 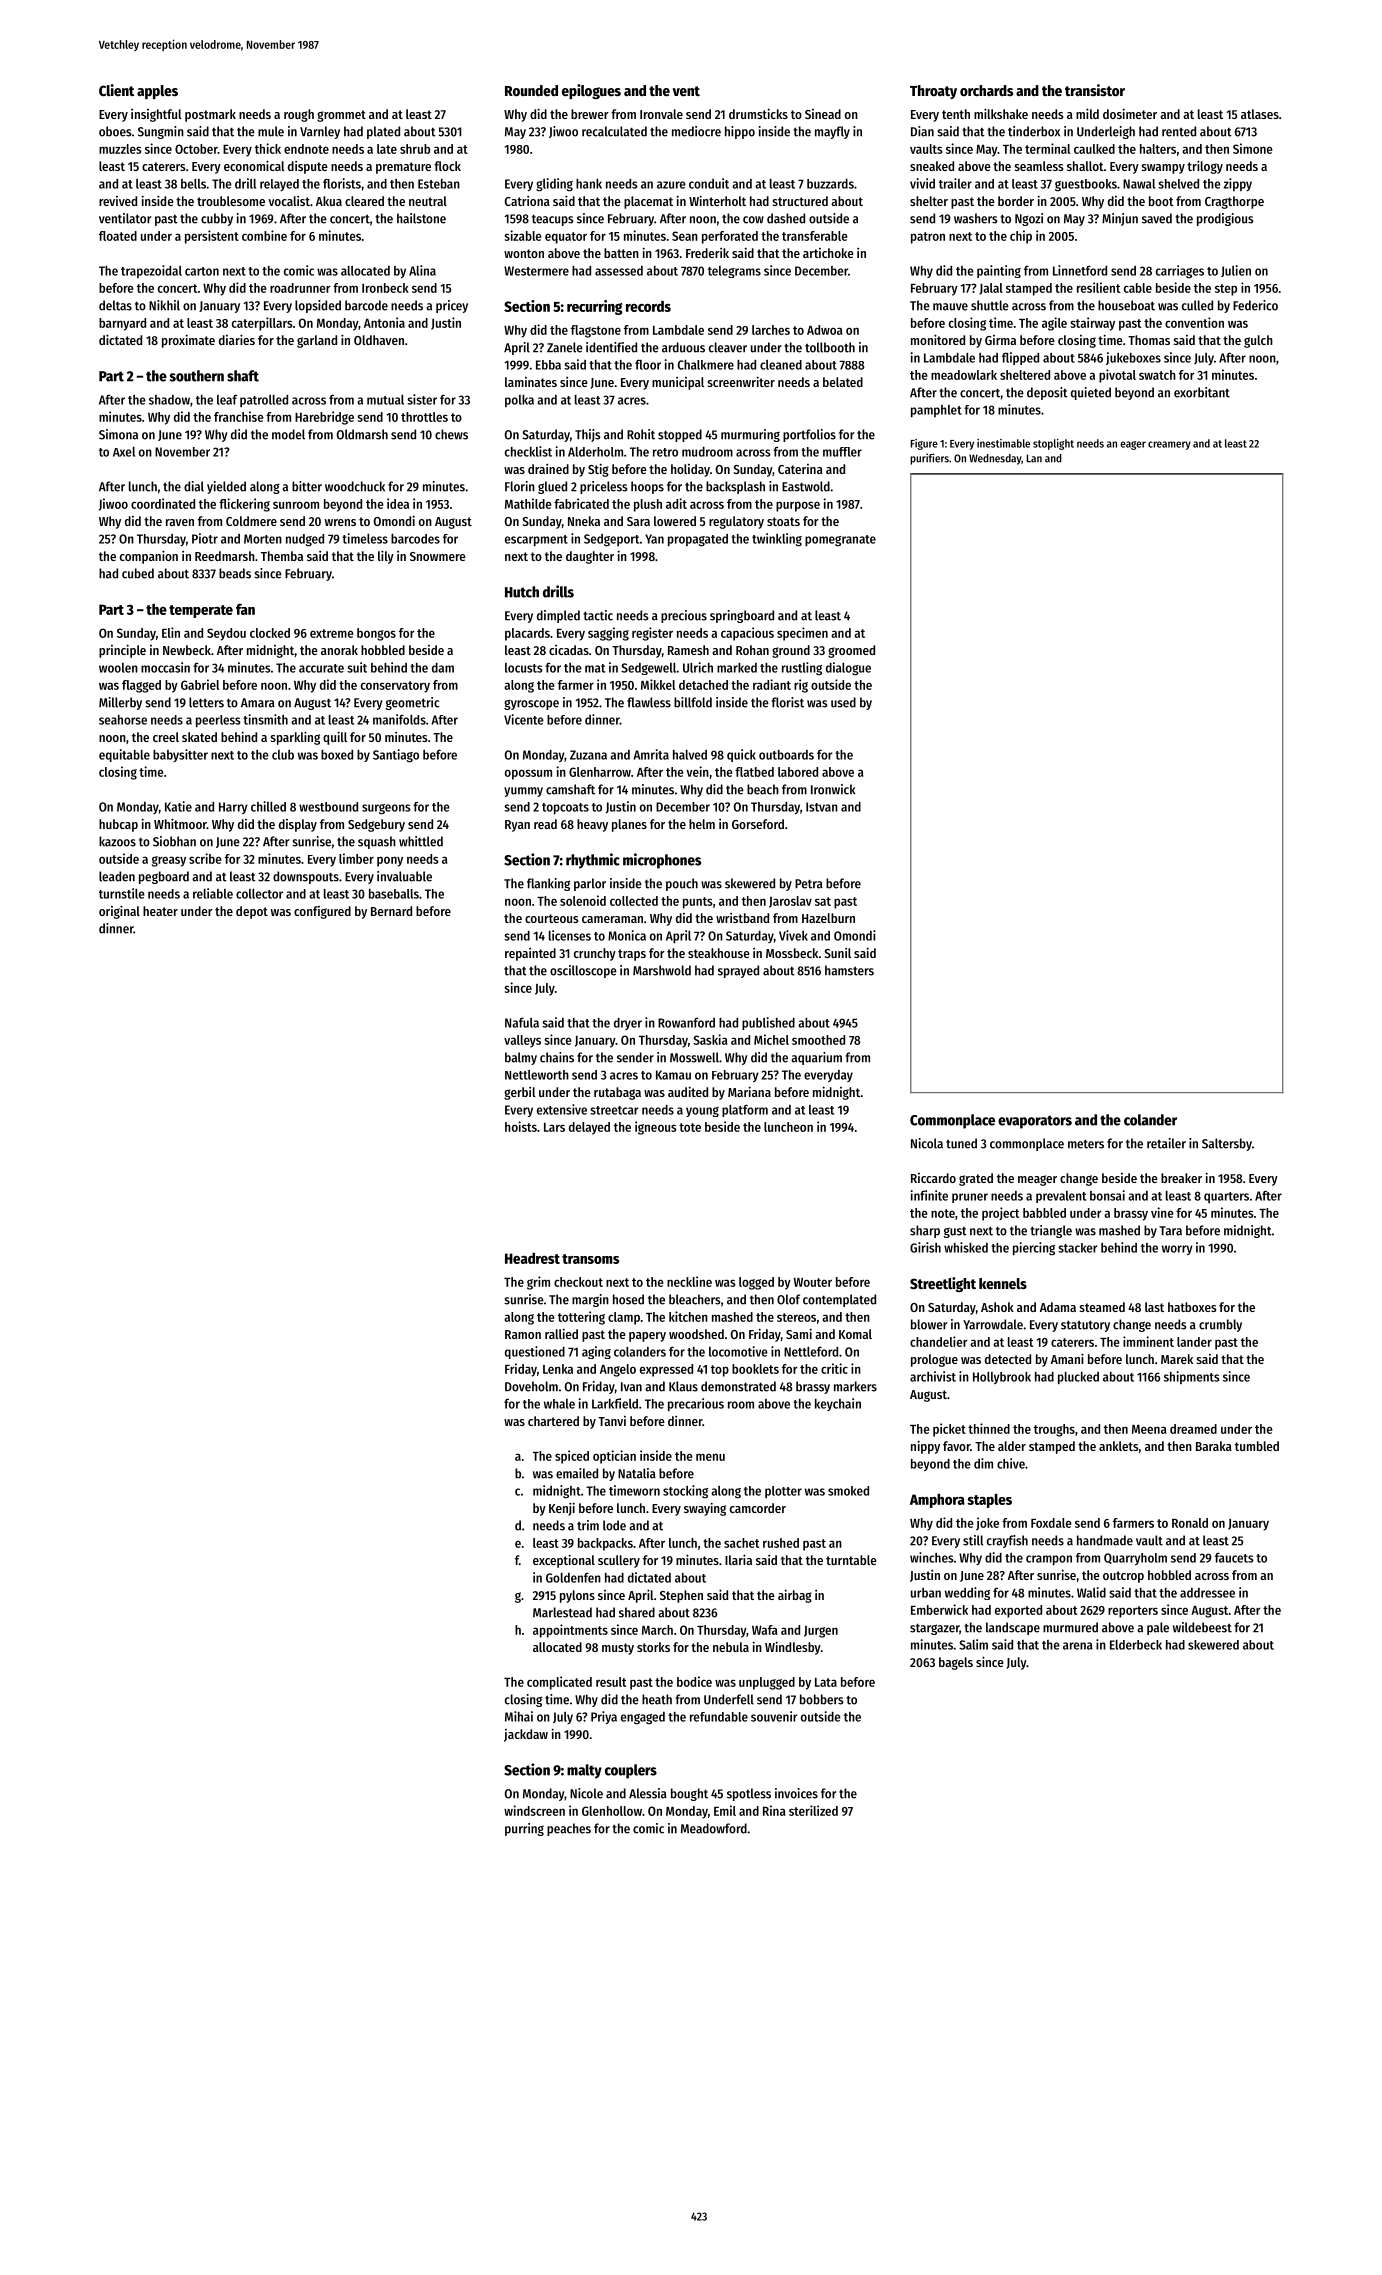 I want to click on Mihai, so click(x=519, y=1716).
